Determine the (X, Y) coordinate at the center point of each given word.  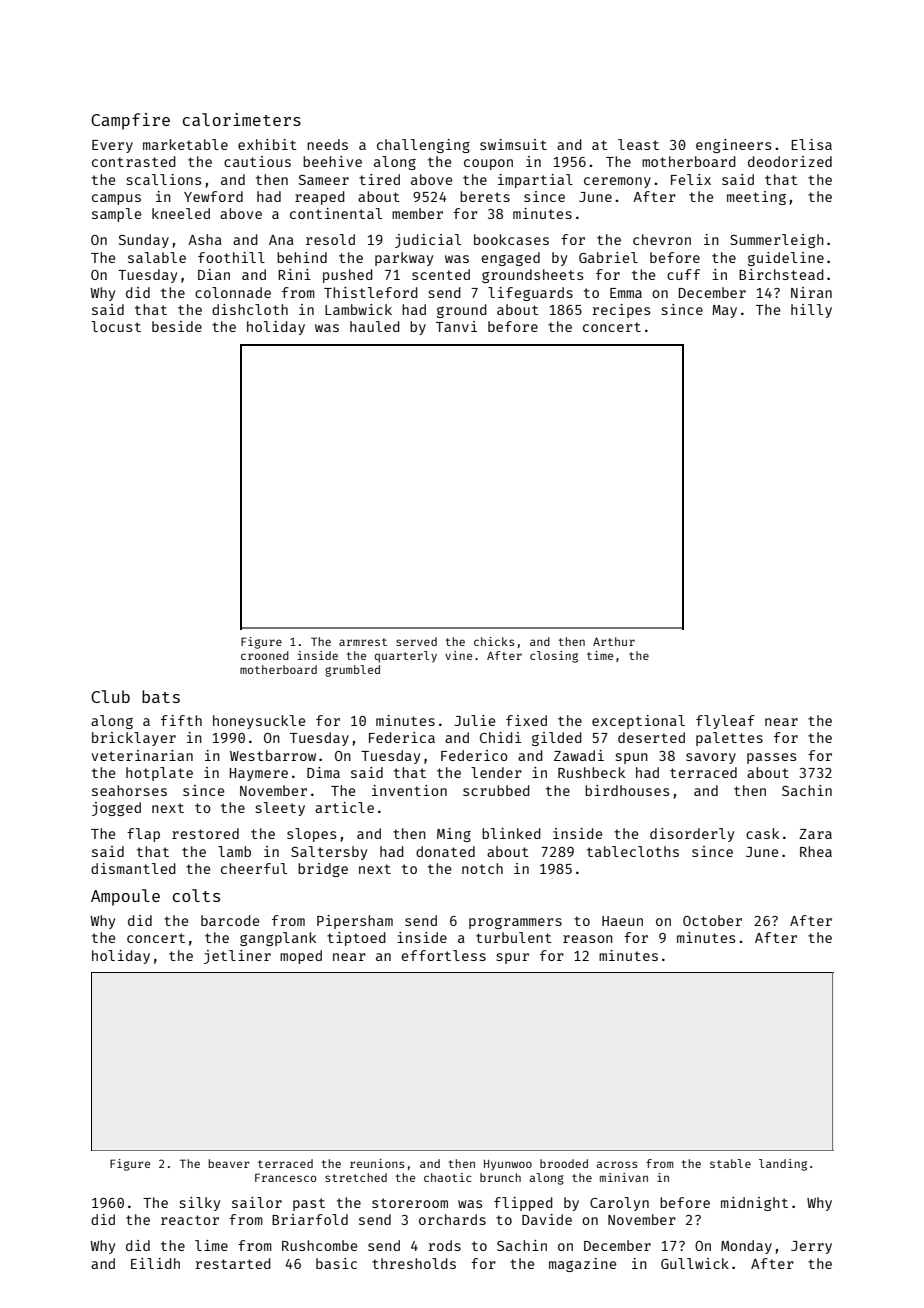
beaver (229, 1163)
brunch (500, 1177)
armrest (363, 642)
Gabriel (608, 257)
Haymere (259, 774)
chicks (494, 641)
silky (200, 1204)
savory (711, 758)
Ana (281, 240)
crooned (265, 655)
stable (730, 1163)
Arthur (614, 641)
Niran (811, 292)
